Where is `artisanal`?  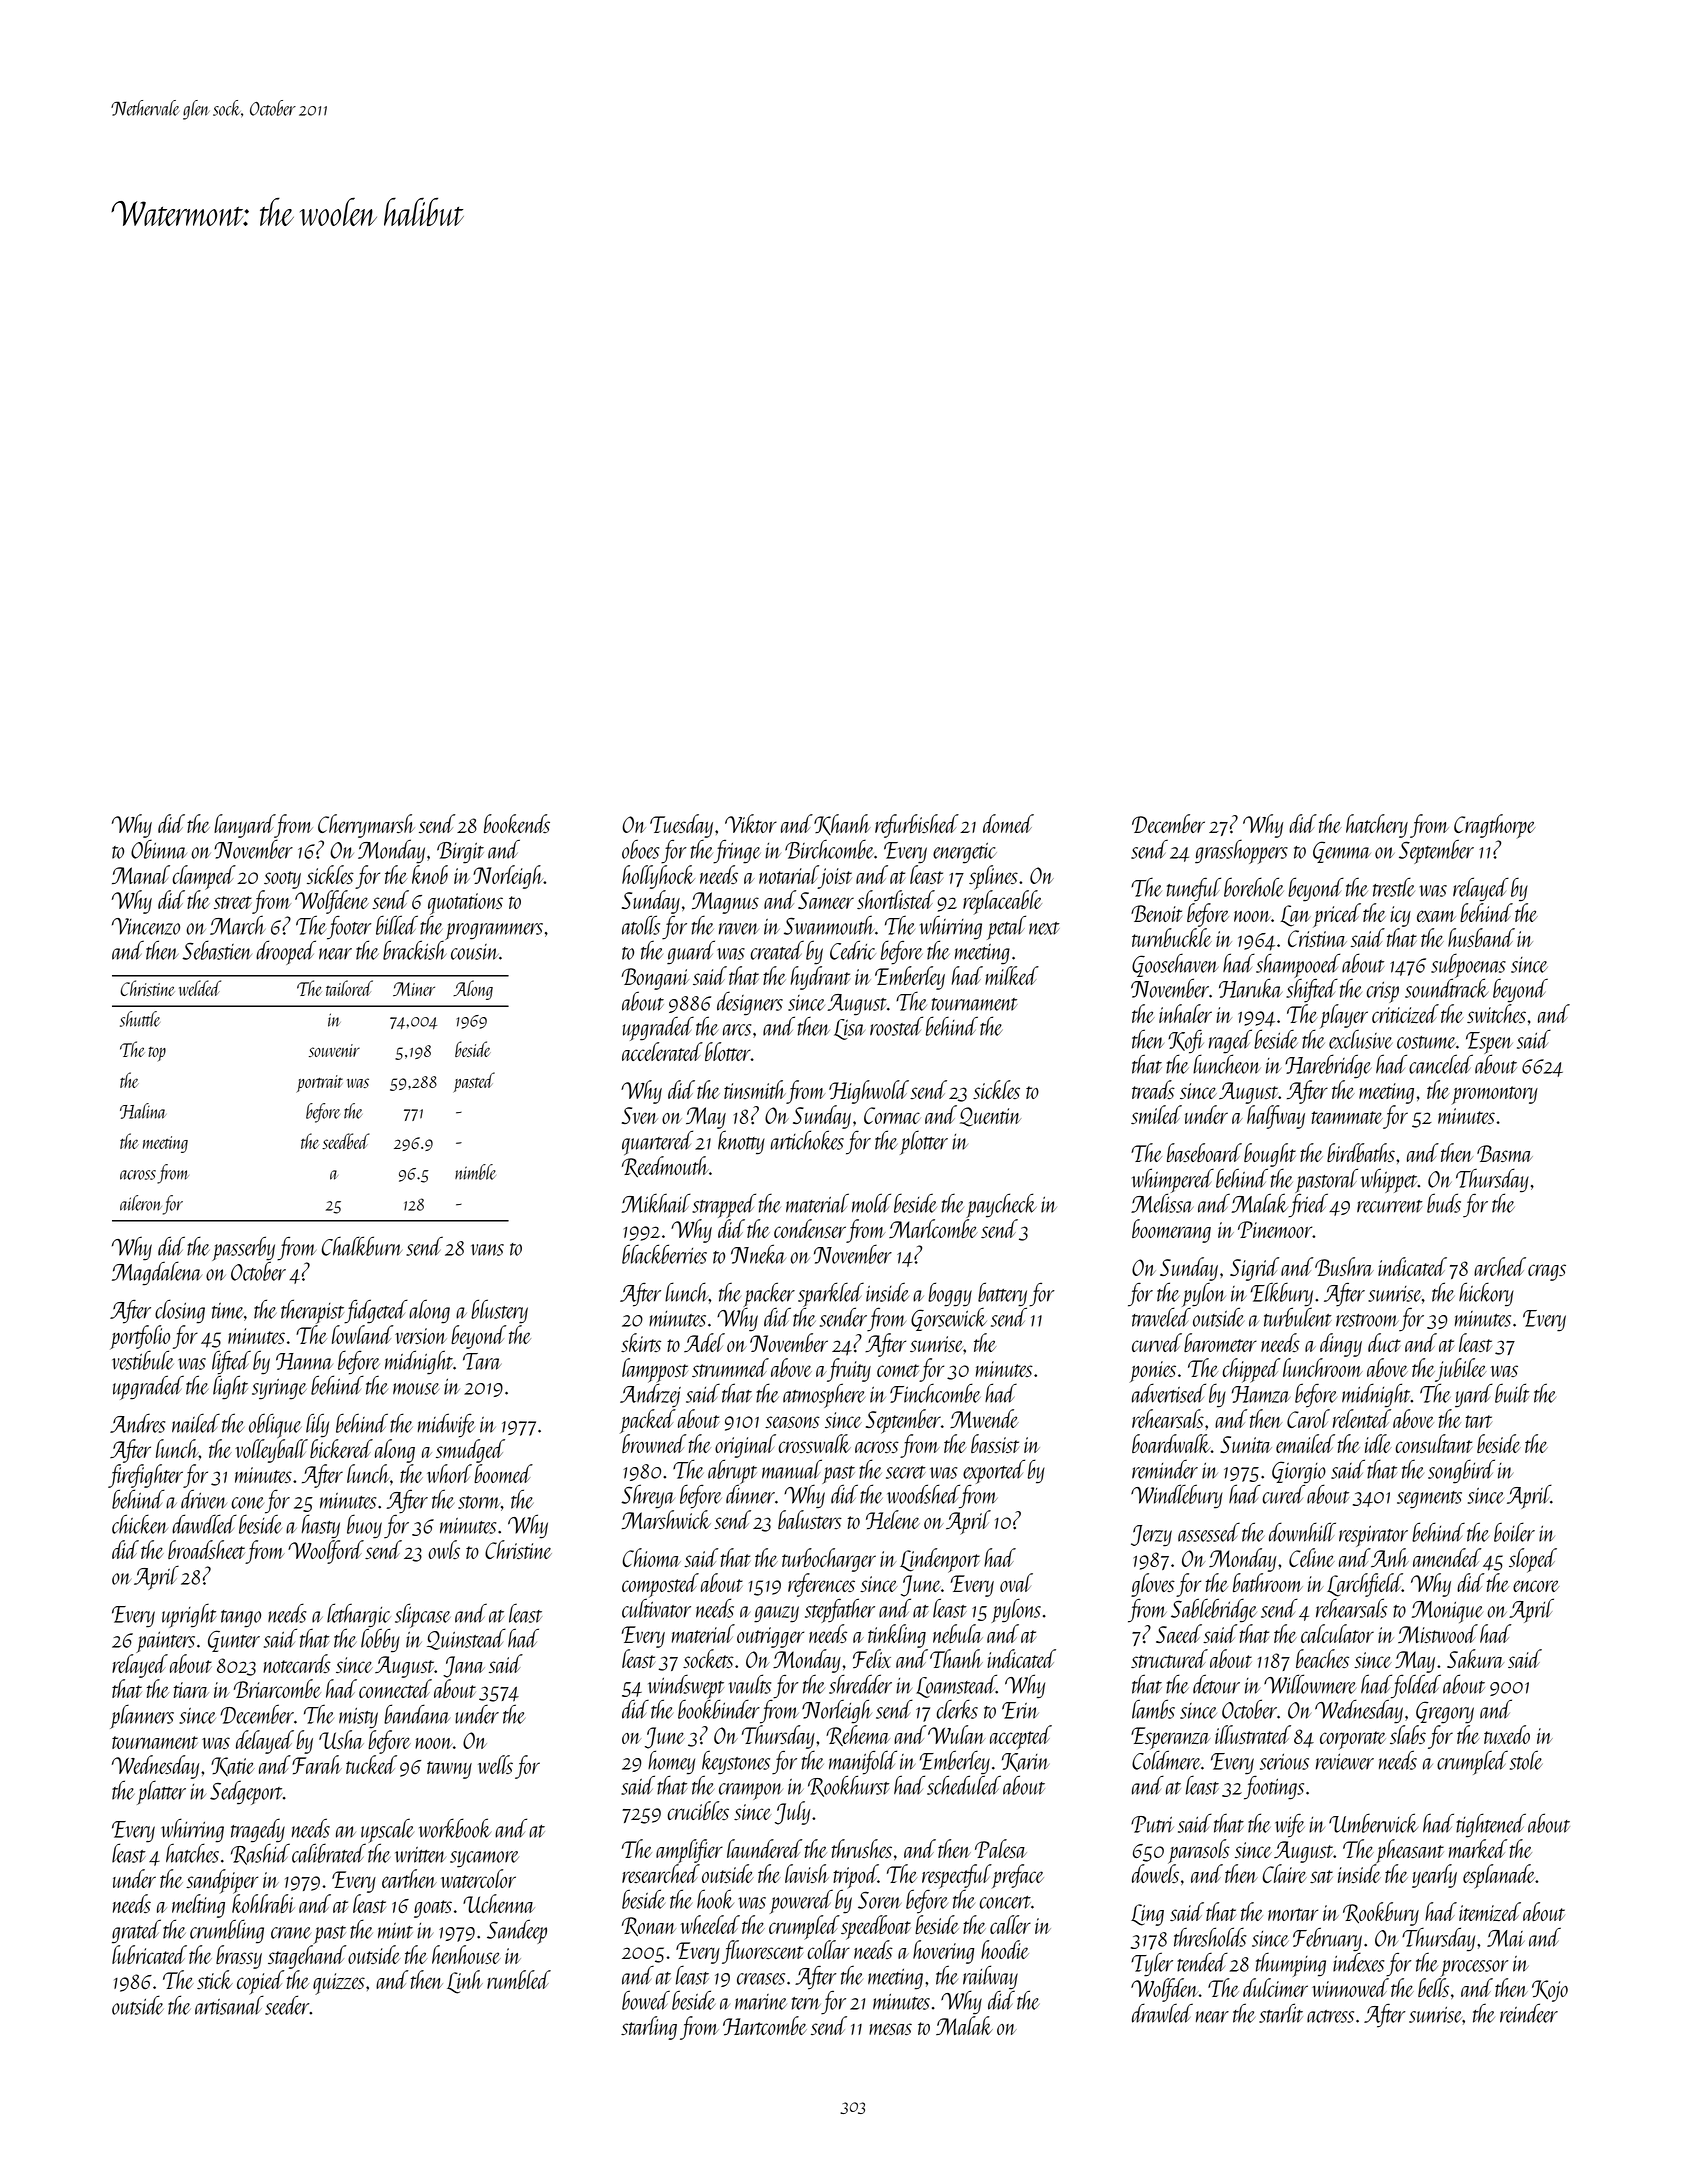 artisanal is located at coordinates (229, 2005).
